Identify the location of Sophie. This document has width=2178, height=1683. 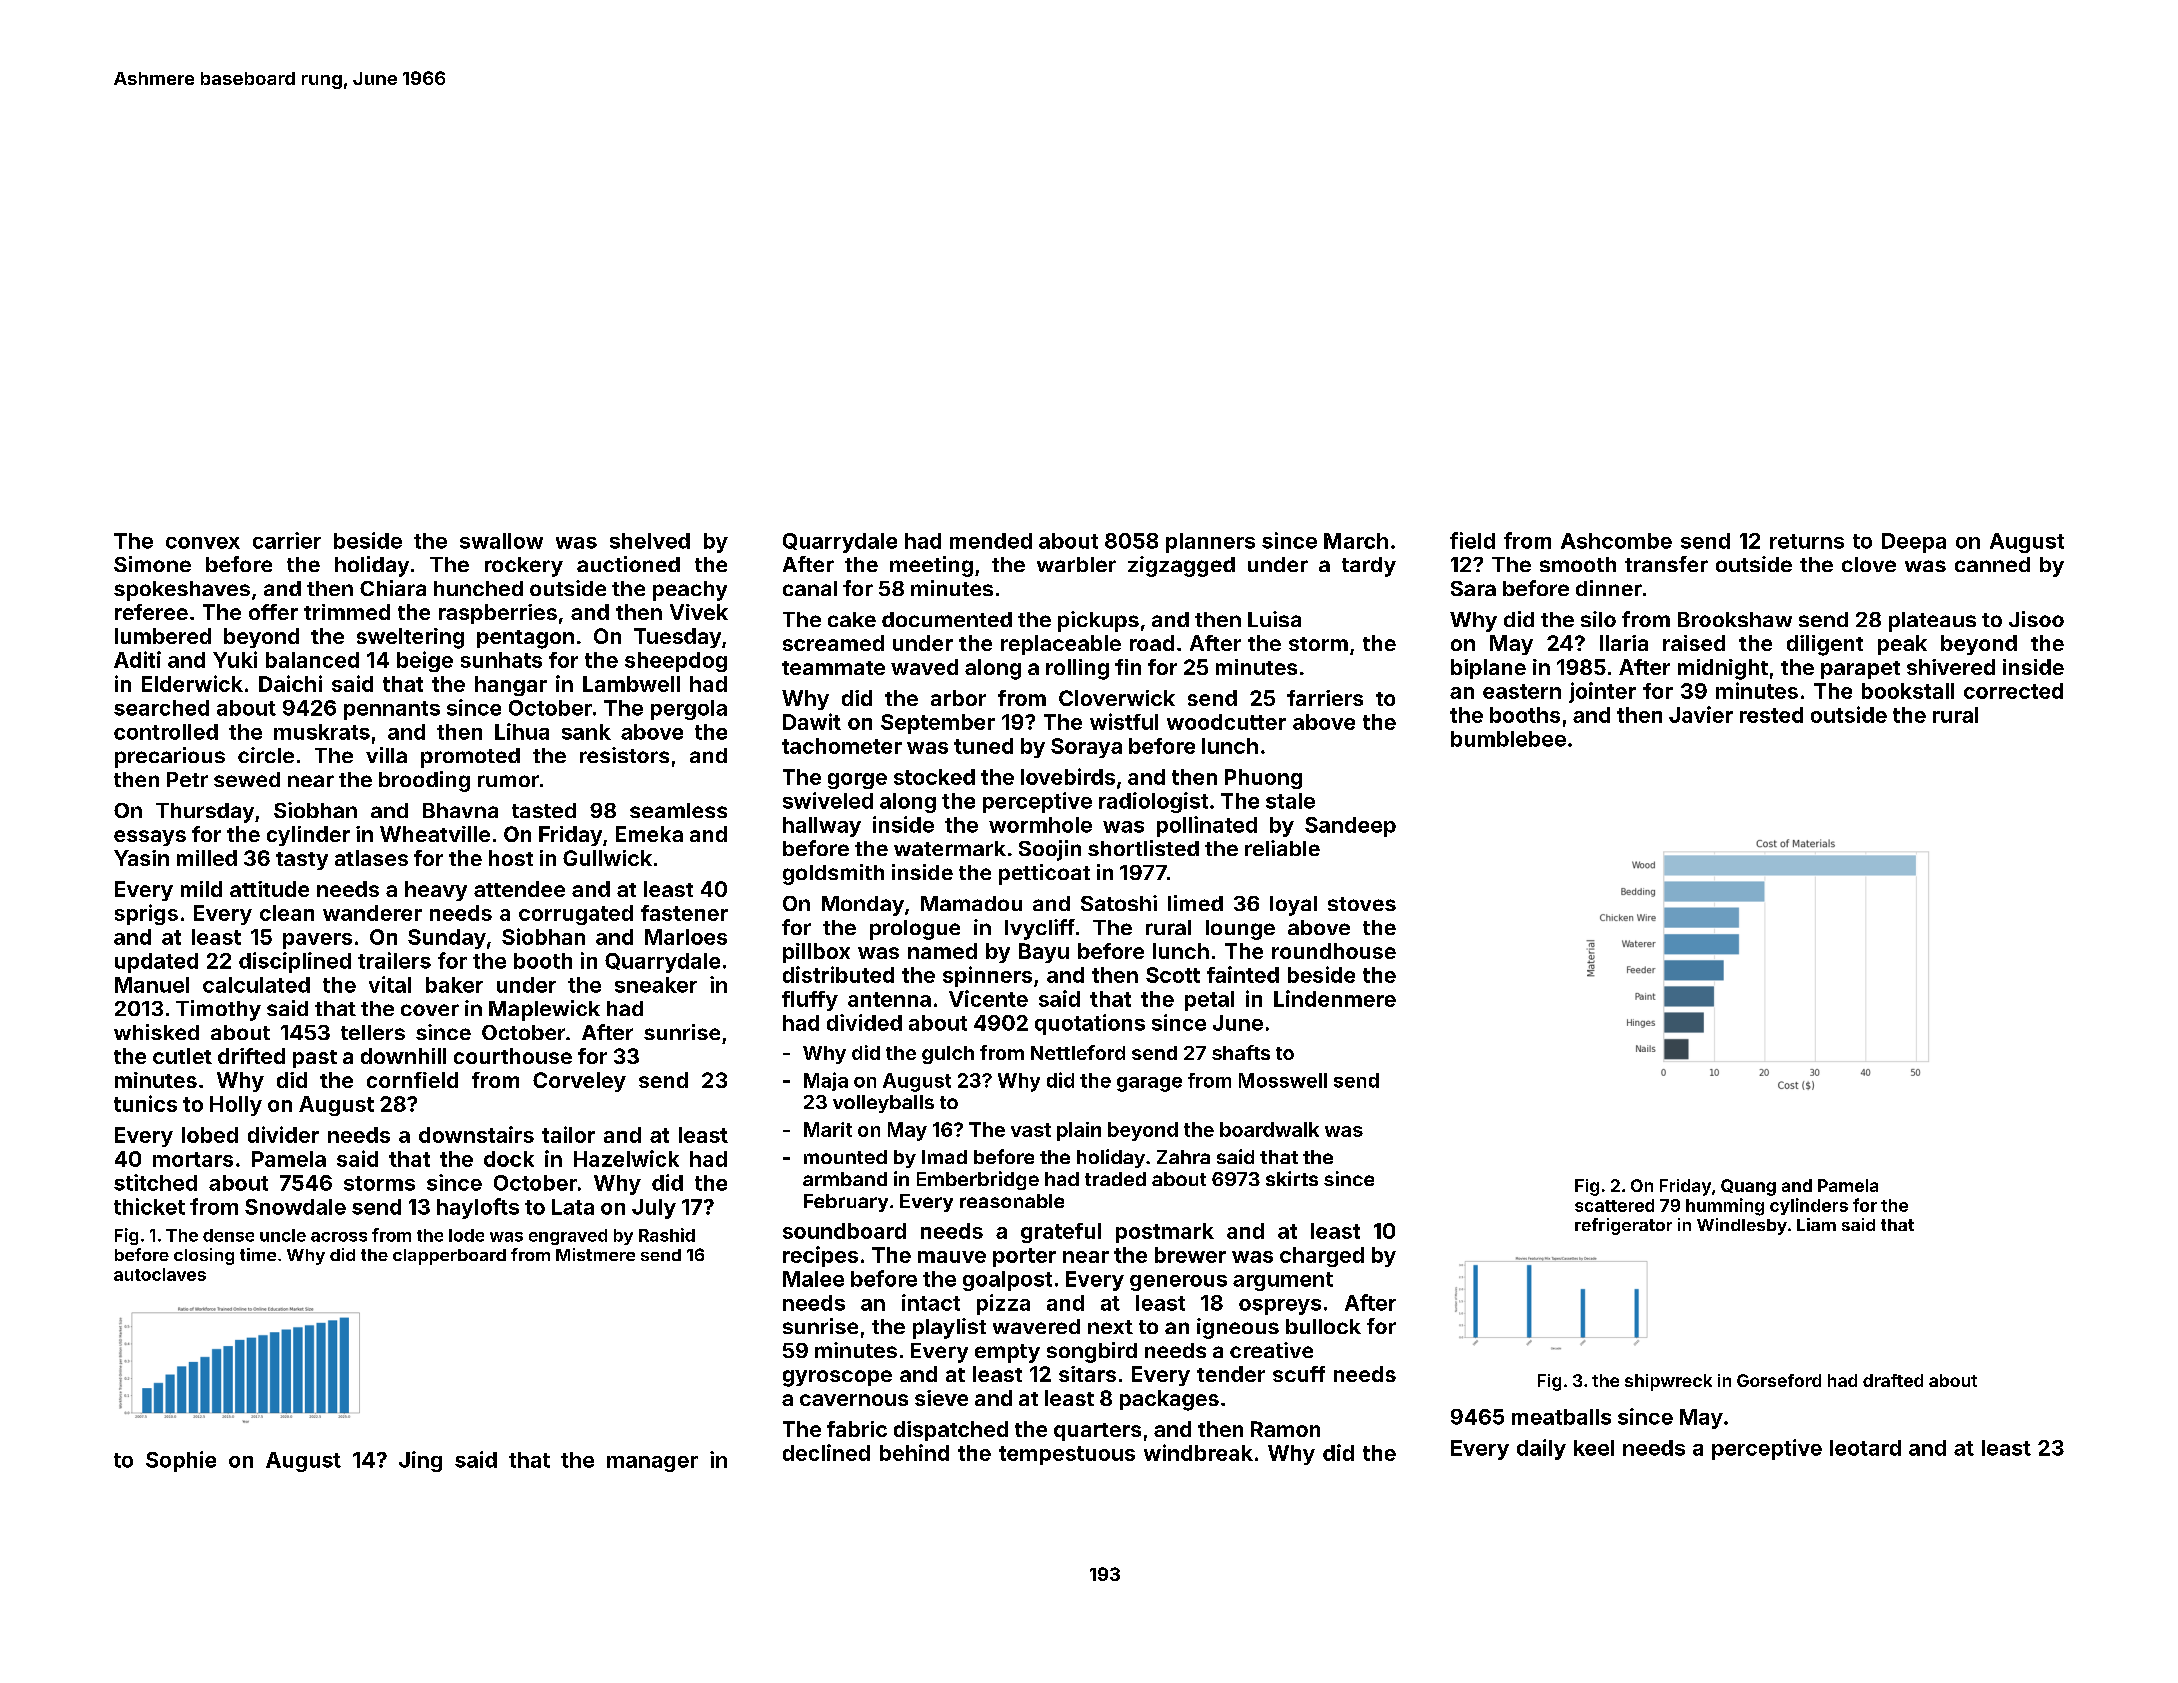
(181, 1461).
